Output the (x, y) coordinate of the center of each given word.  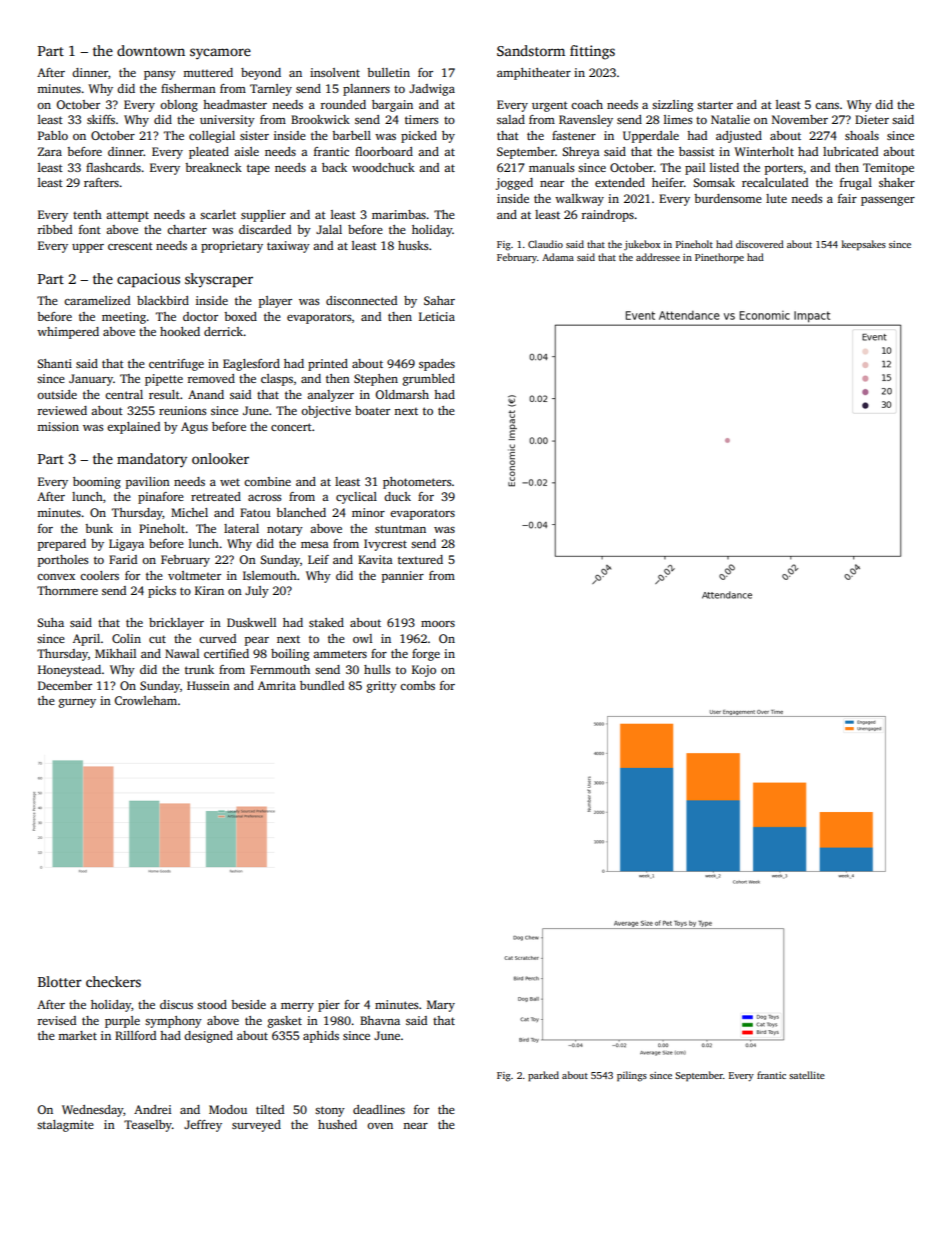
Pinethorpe (719, 258)
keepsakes (863, 245)
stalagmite (65, 1126)
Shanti (54, 363)
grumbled (429, 380)
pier (329, 1006)
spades (437, 365)
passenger (888, 201)
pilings (632, 1076)
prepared (62, 545)
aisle (246, 151)
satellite (807, 1075)
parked (543, 1076)
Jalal (329, 229)
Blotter (60, 981)
